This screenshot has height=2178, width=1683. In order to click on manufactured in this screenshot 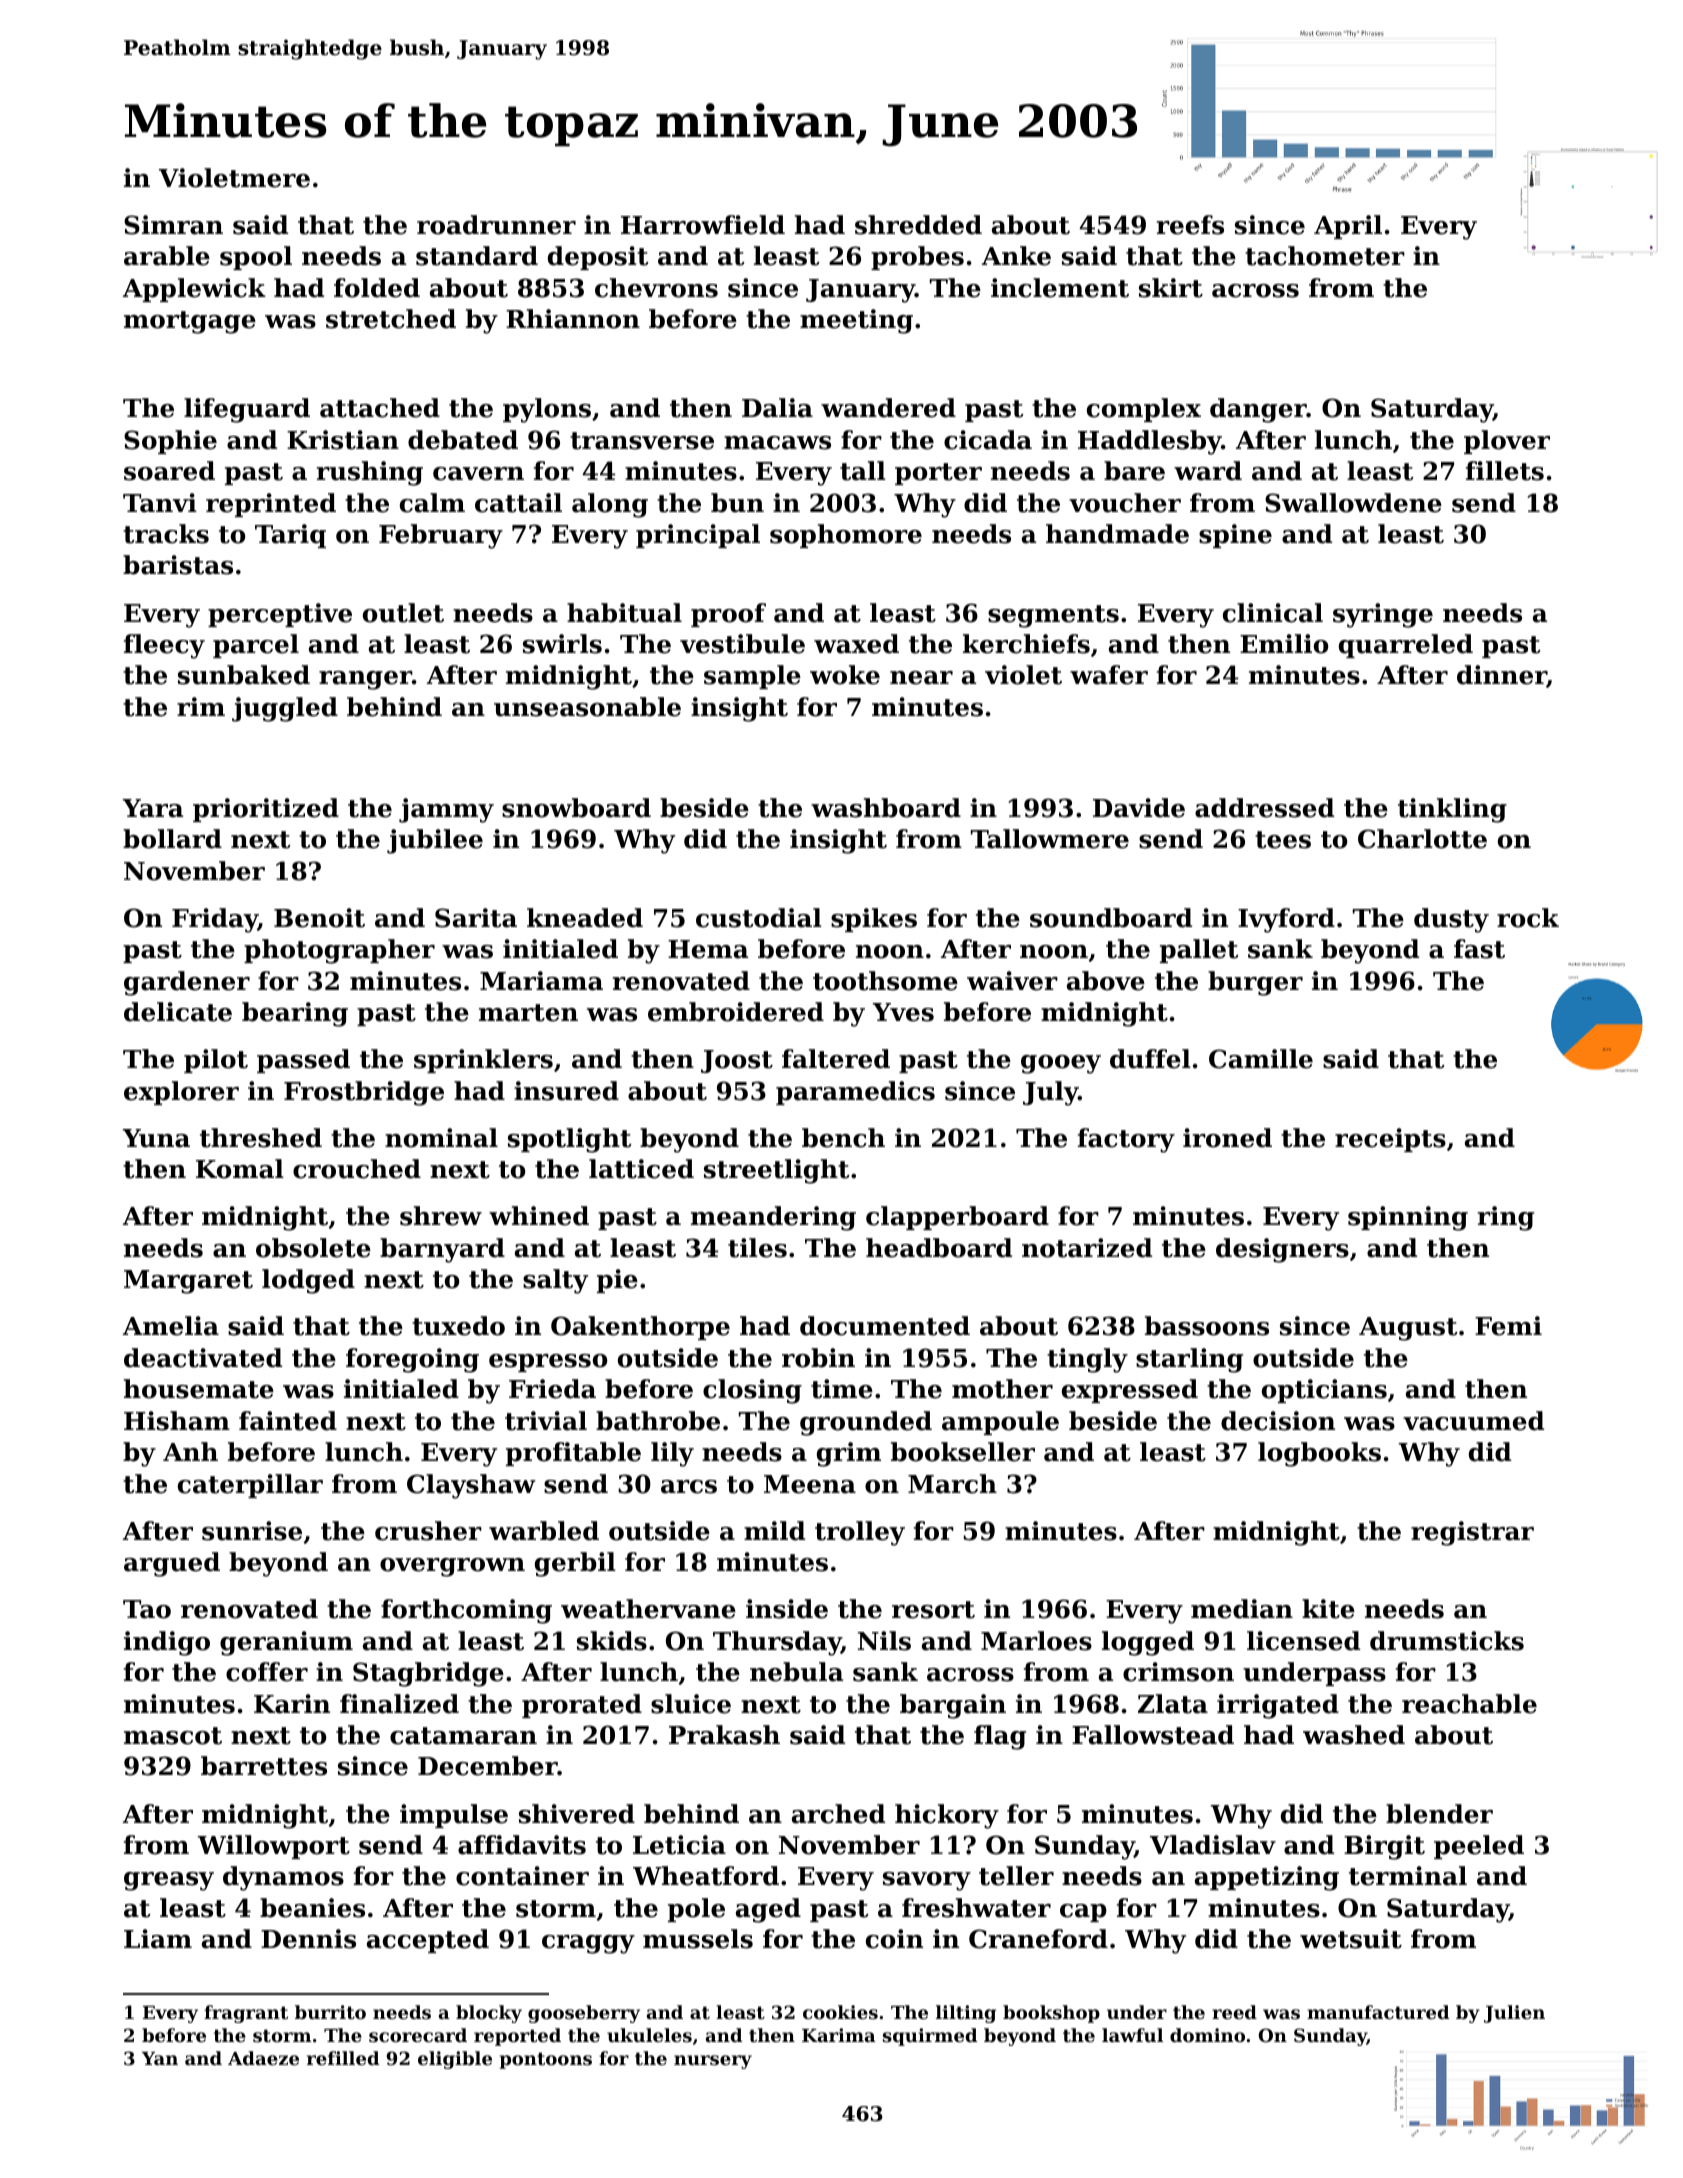, I will do `click(1378, 2012)`.
